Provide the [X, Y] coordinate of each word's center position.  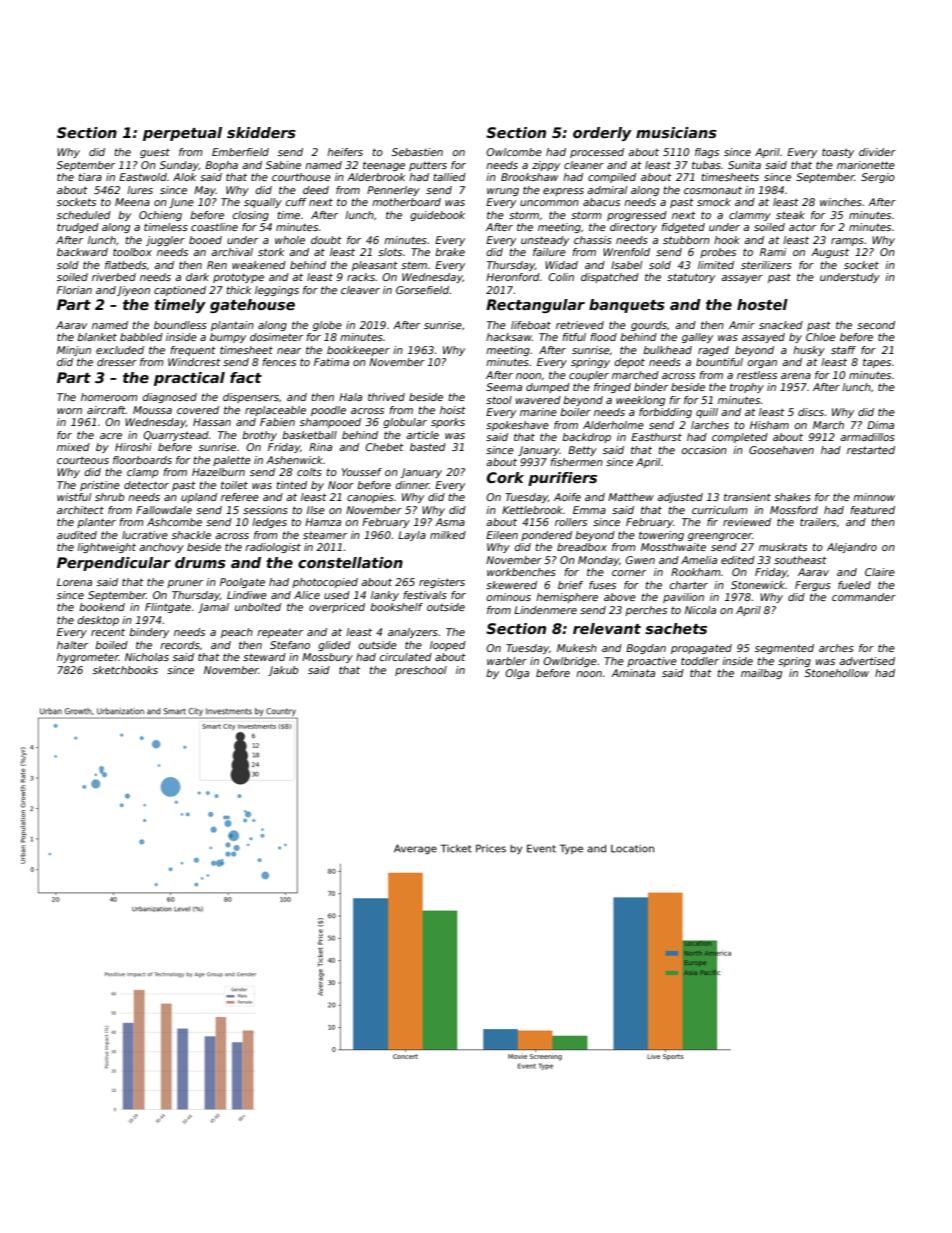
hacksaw [509, 337]
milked [448, 535]
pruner [185, 584]
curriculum [720, 510]
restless [757, 375]
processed [597, 153]
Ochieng [160, 216]
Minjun [74, 351]
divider [877, 152]
